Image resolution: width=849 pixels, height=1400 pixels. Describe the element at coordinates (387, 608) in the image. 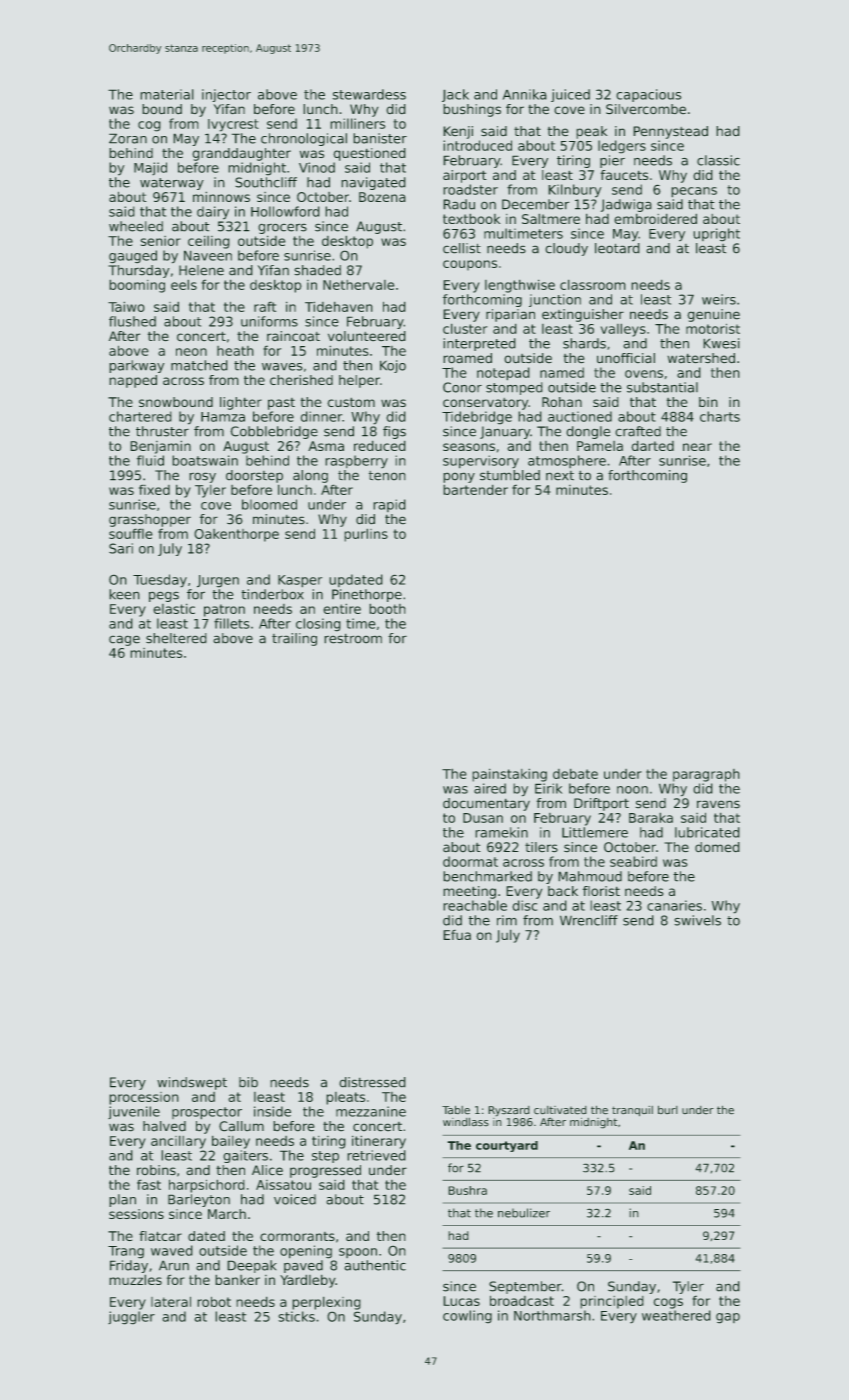

I see `booth` at that location.
